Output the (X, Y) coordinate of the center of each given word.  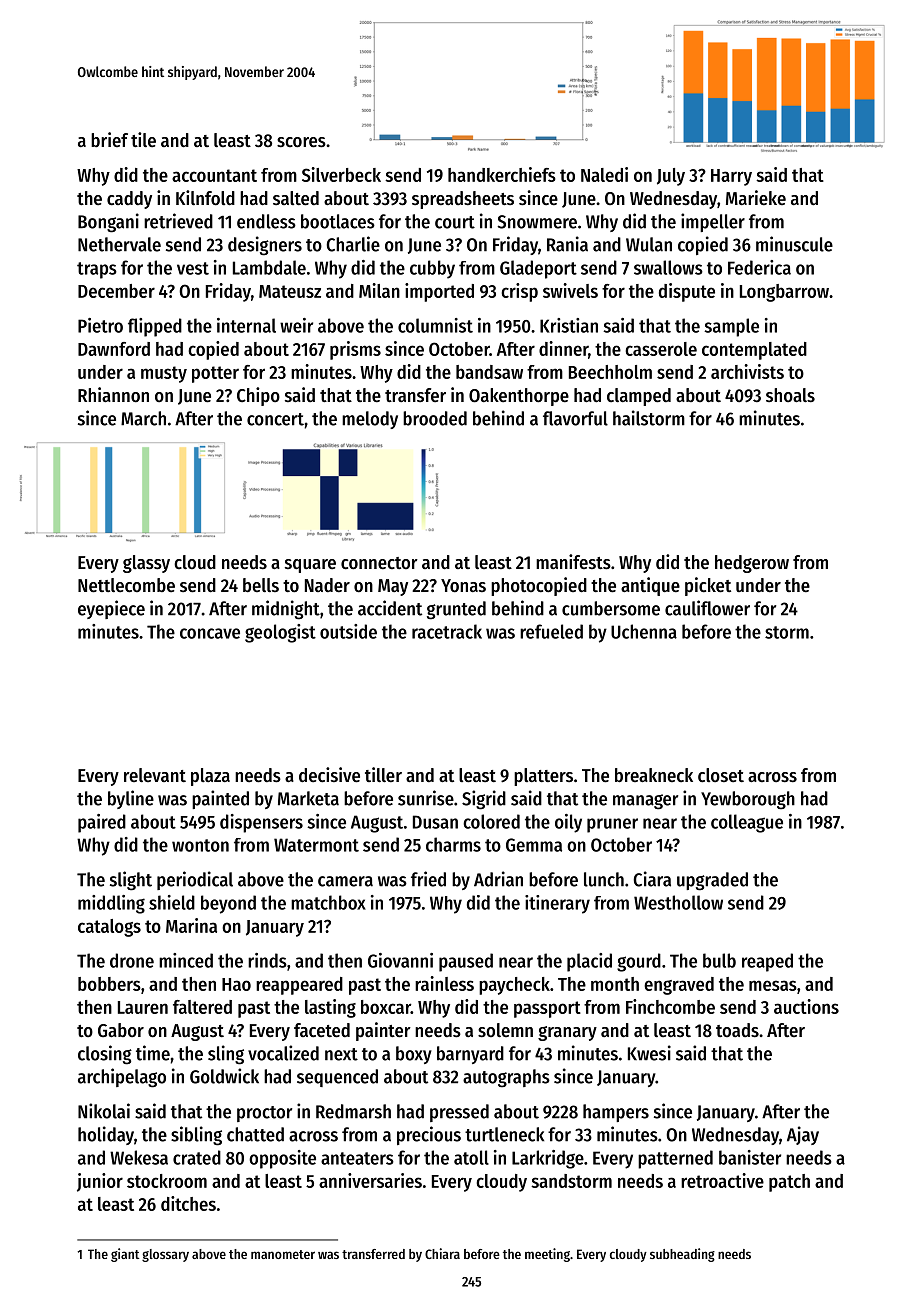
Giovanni (400, 960)
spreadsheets (463, 200)
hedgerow (752, 564)
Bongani (108, 223)
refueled (551, 631)
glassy (146, 564)
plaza (210, 777)
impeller (713, 222)
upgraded (712, 881)
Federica (759, 267)
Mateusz (290, 291)
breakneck (654, 775)
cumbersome (611, 608)
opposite (282, 1159)
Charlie (353, 244)
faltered (202, 1007)
